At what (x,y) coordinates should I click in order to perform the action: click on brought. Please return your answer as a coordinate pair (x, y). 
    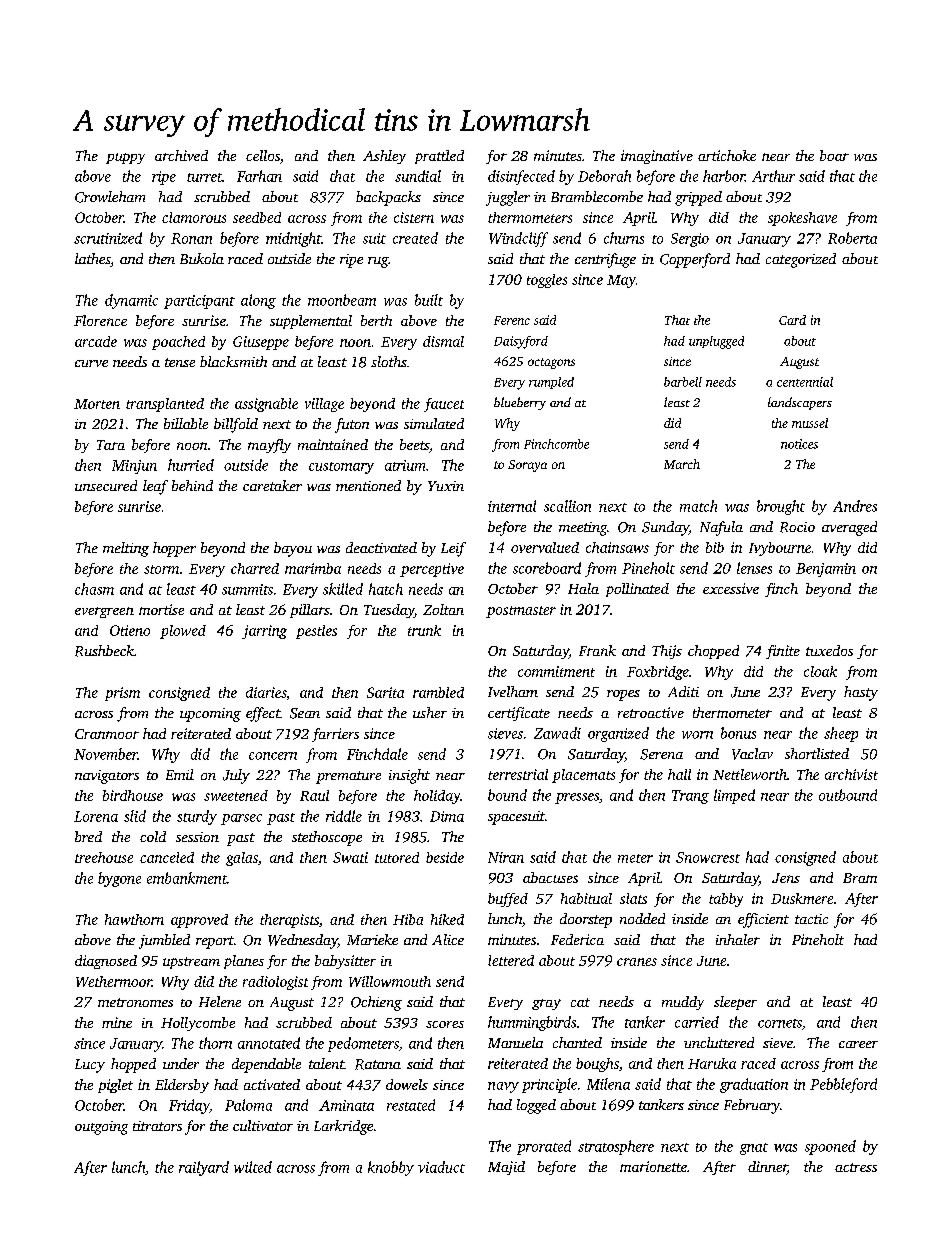
    Looking at the image, I should click on (781, 507).
